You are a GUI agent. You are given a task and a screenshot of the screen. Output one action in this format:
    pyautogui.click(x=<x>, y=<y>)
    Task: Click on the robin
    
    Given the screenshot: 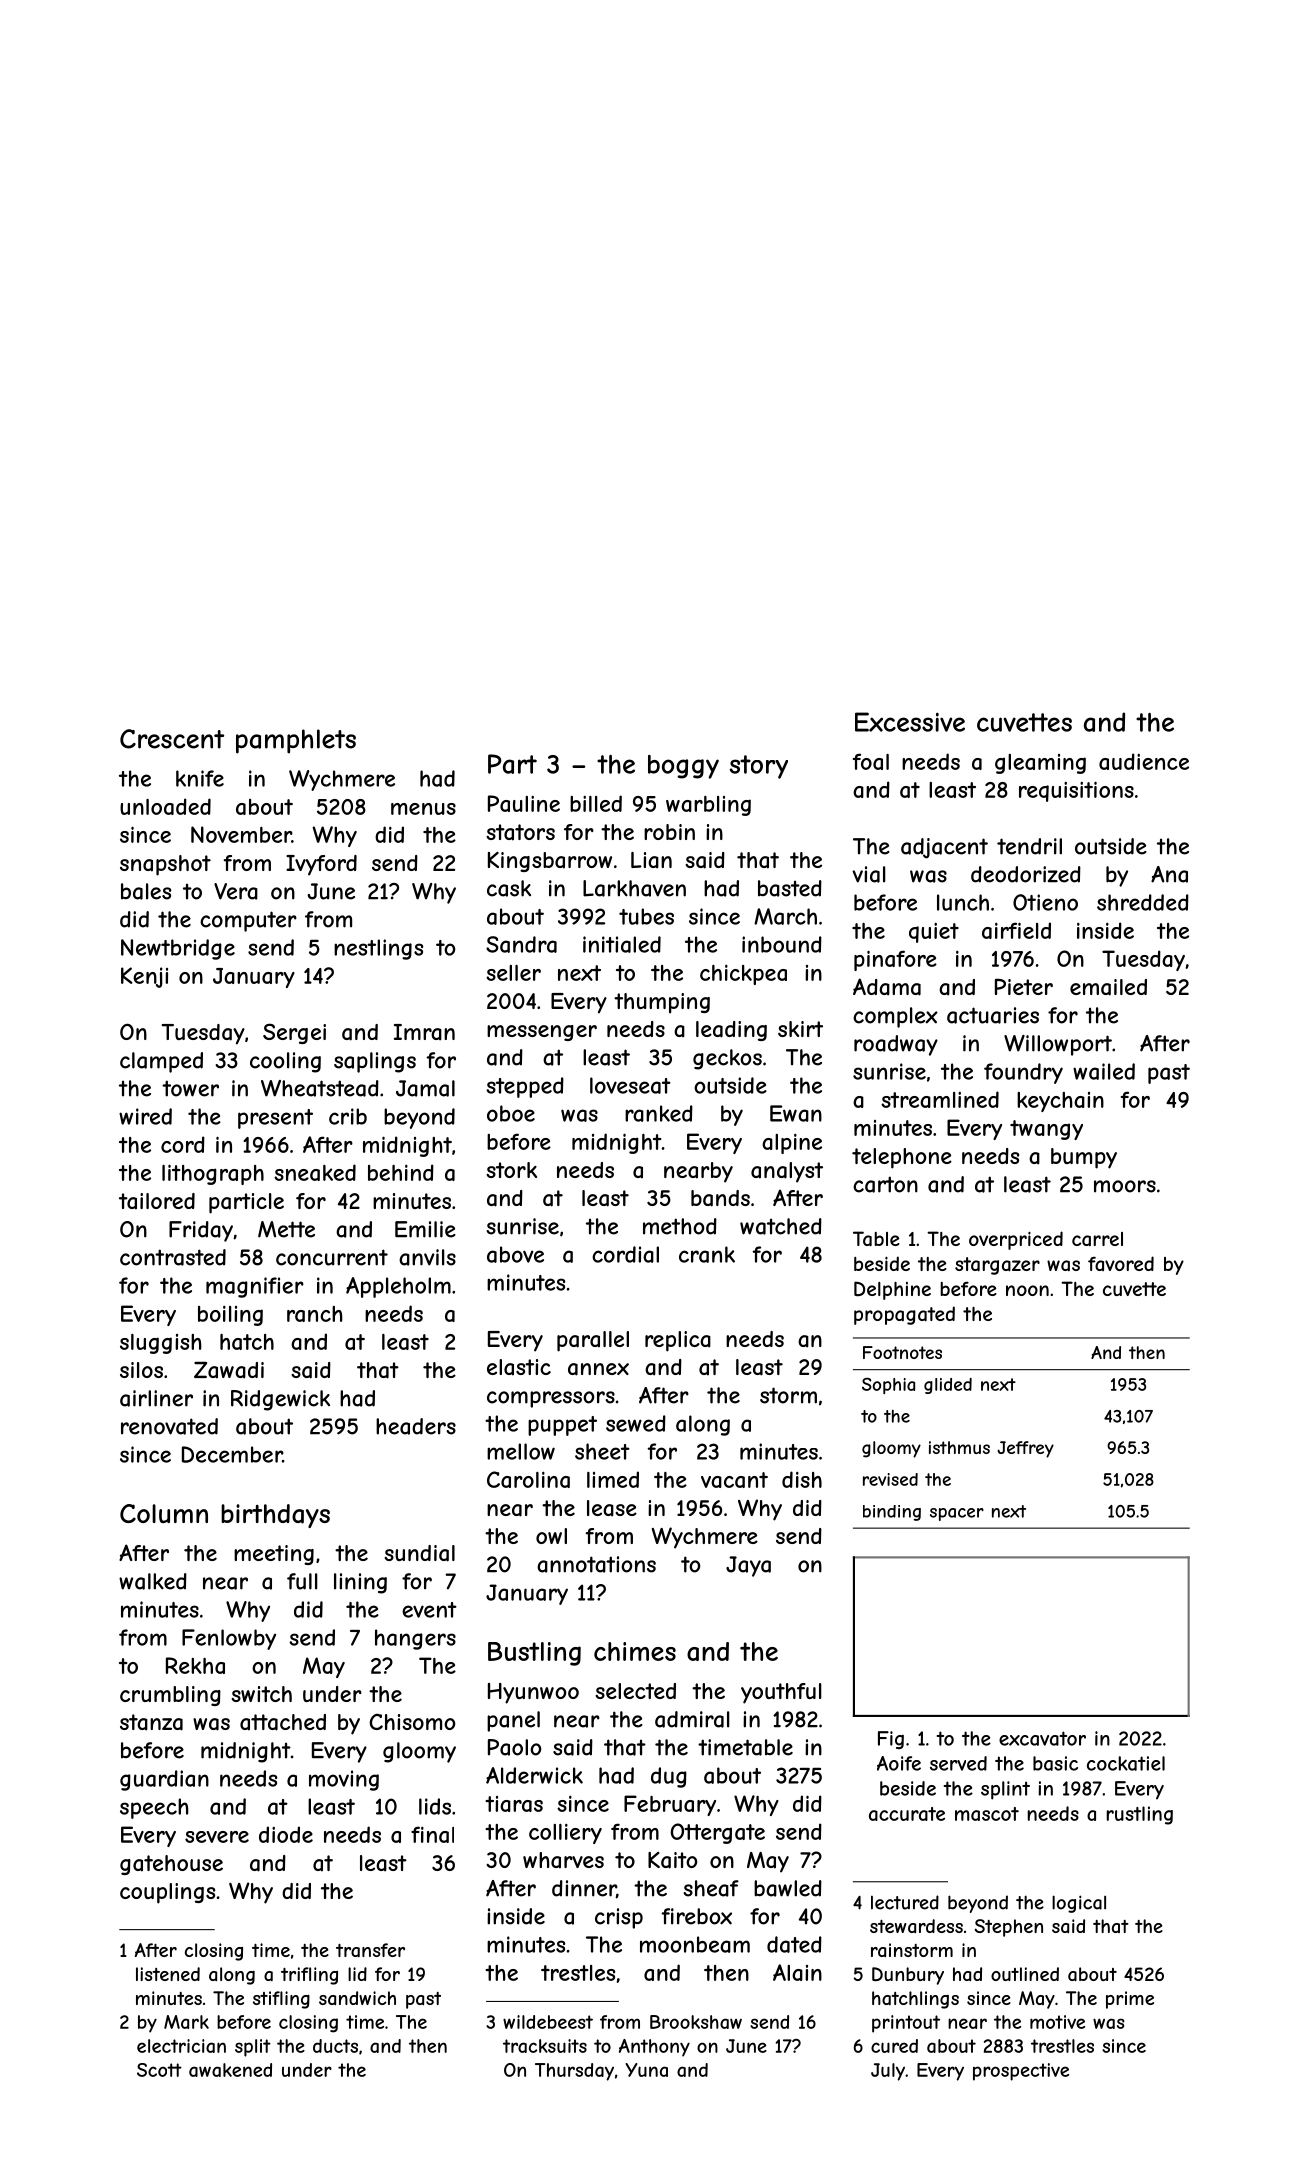 What is the action you would take?
    pyautogui.click(x=669, y=832)
